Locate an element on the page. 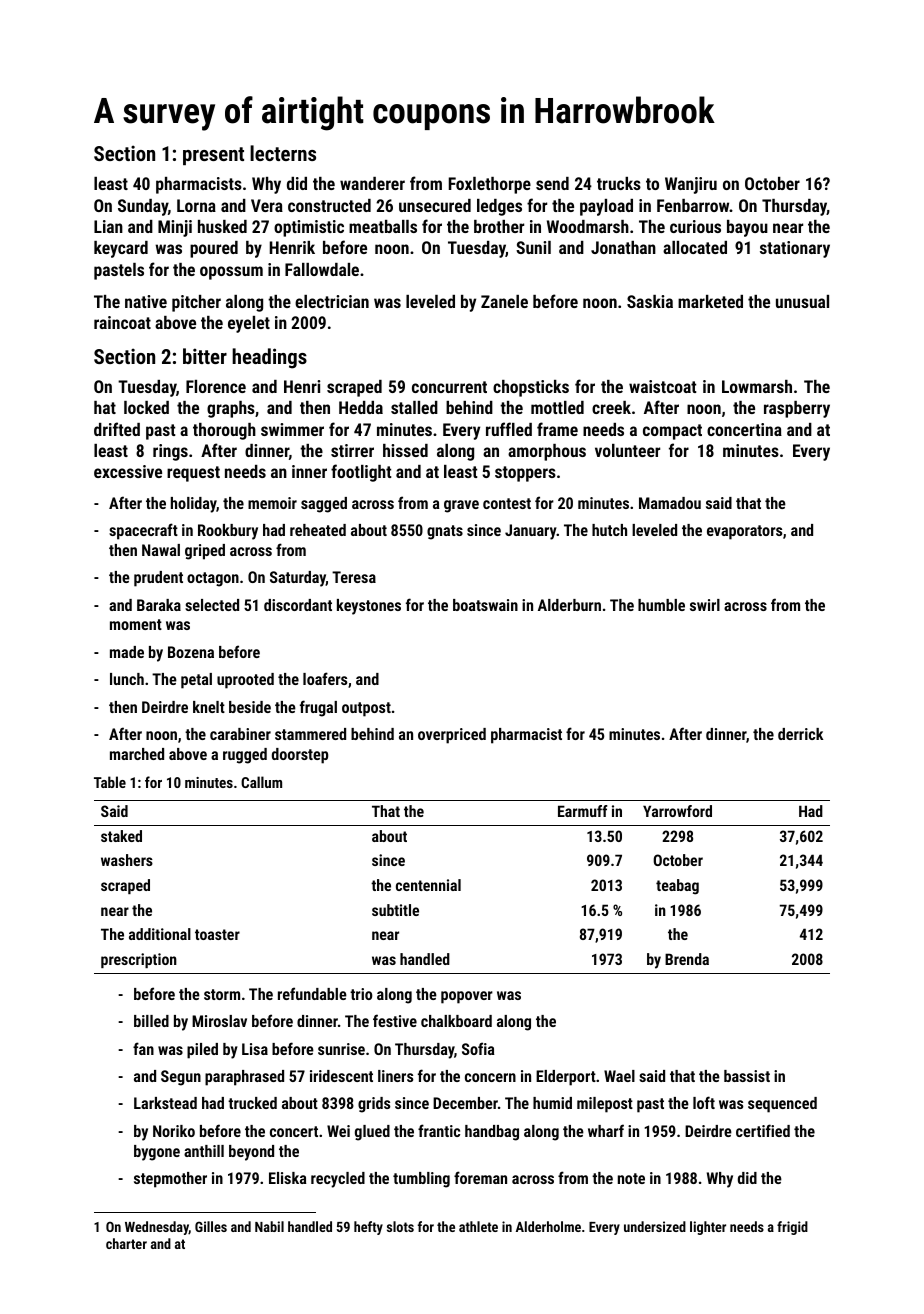  popover is located at coordinates (467, 997).
